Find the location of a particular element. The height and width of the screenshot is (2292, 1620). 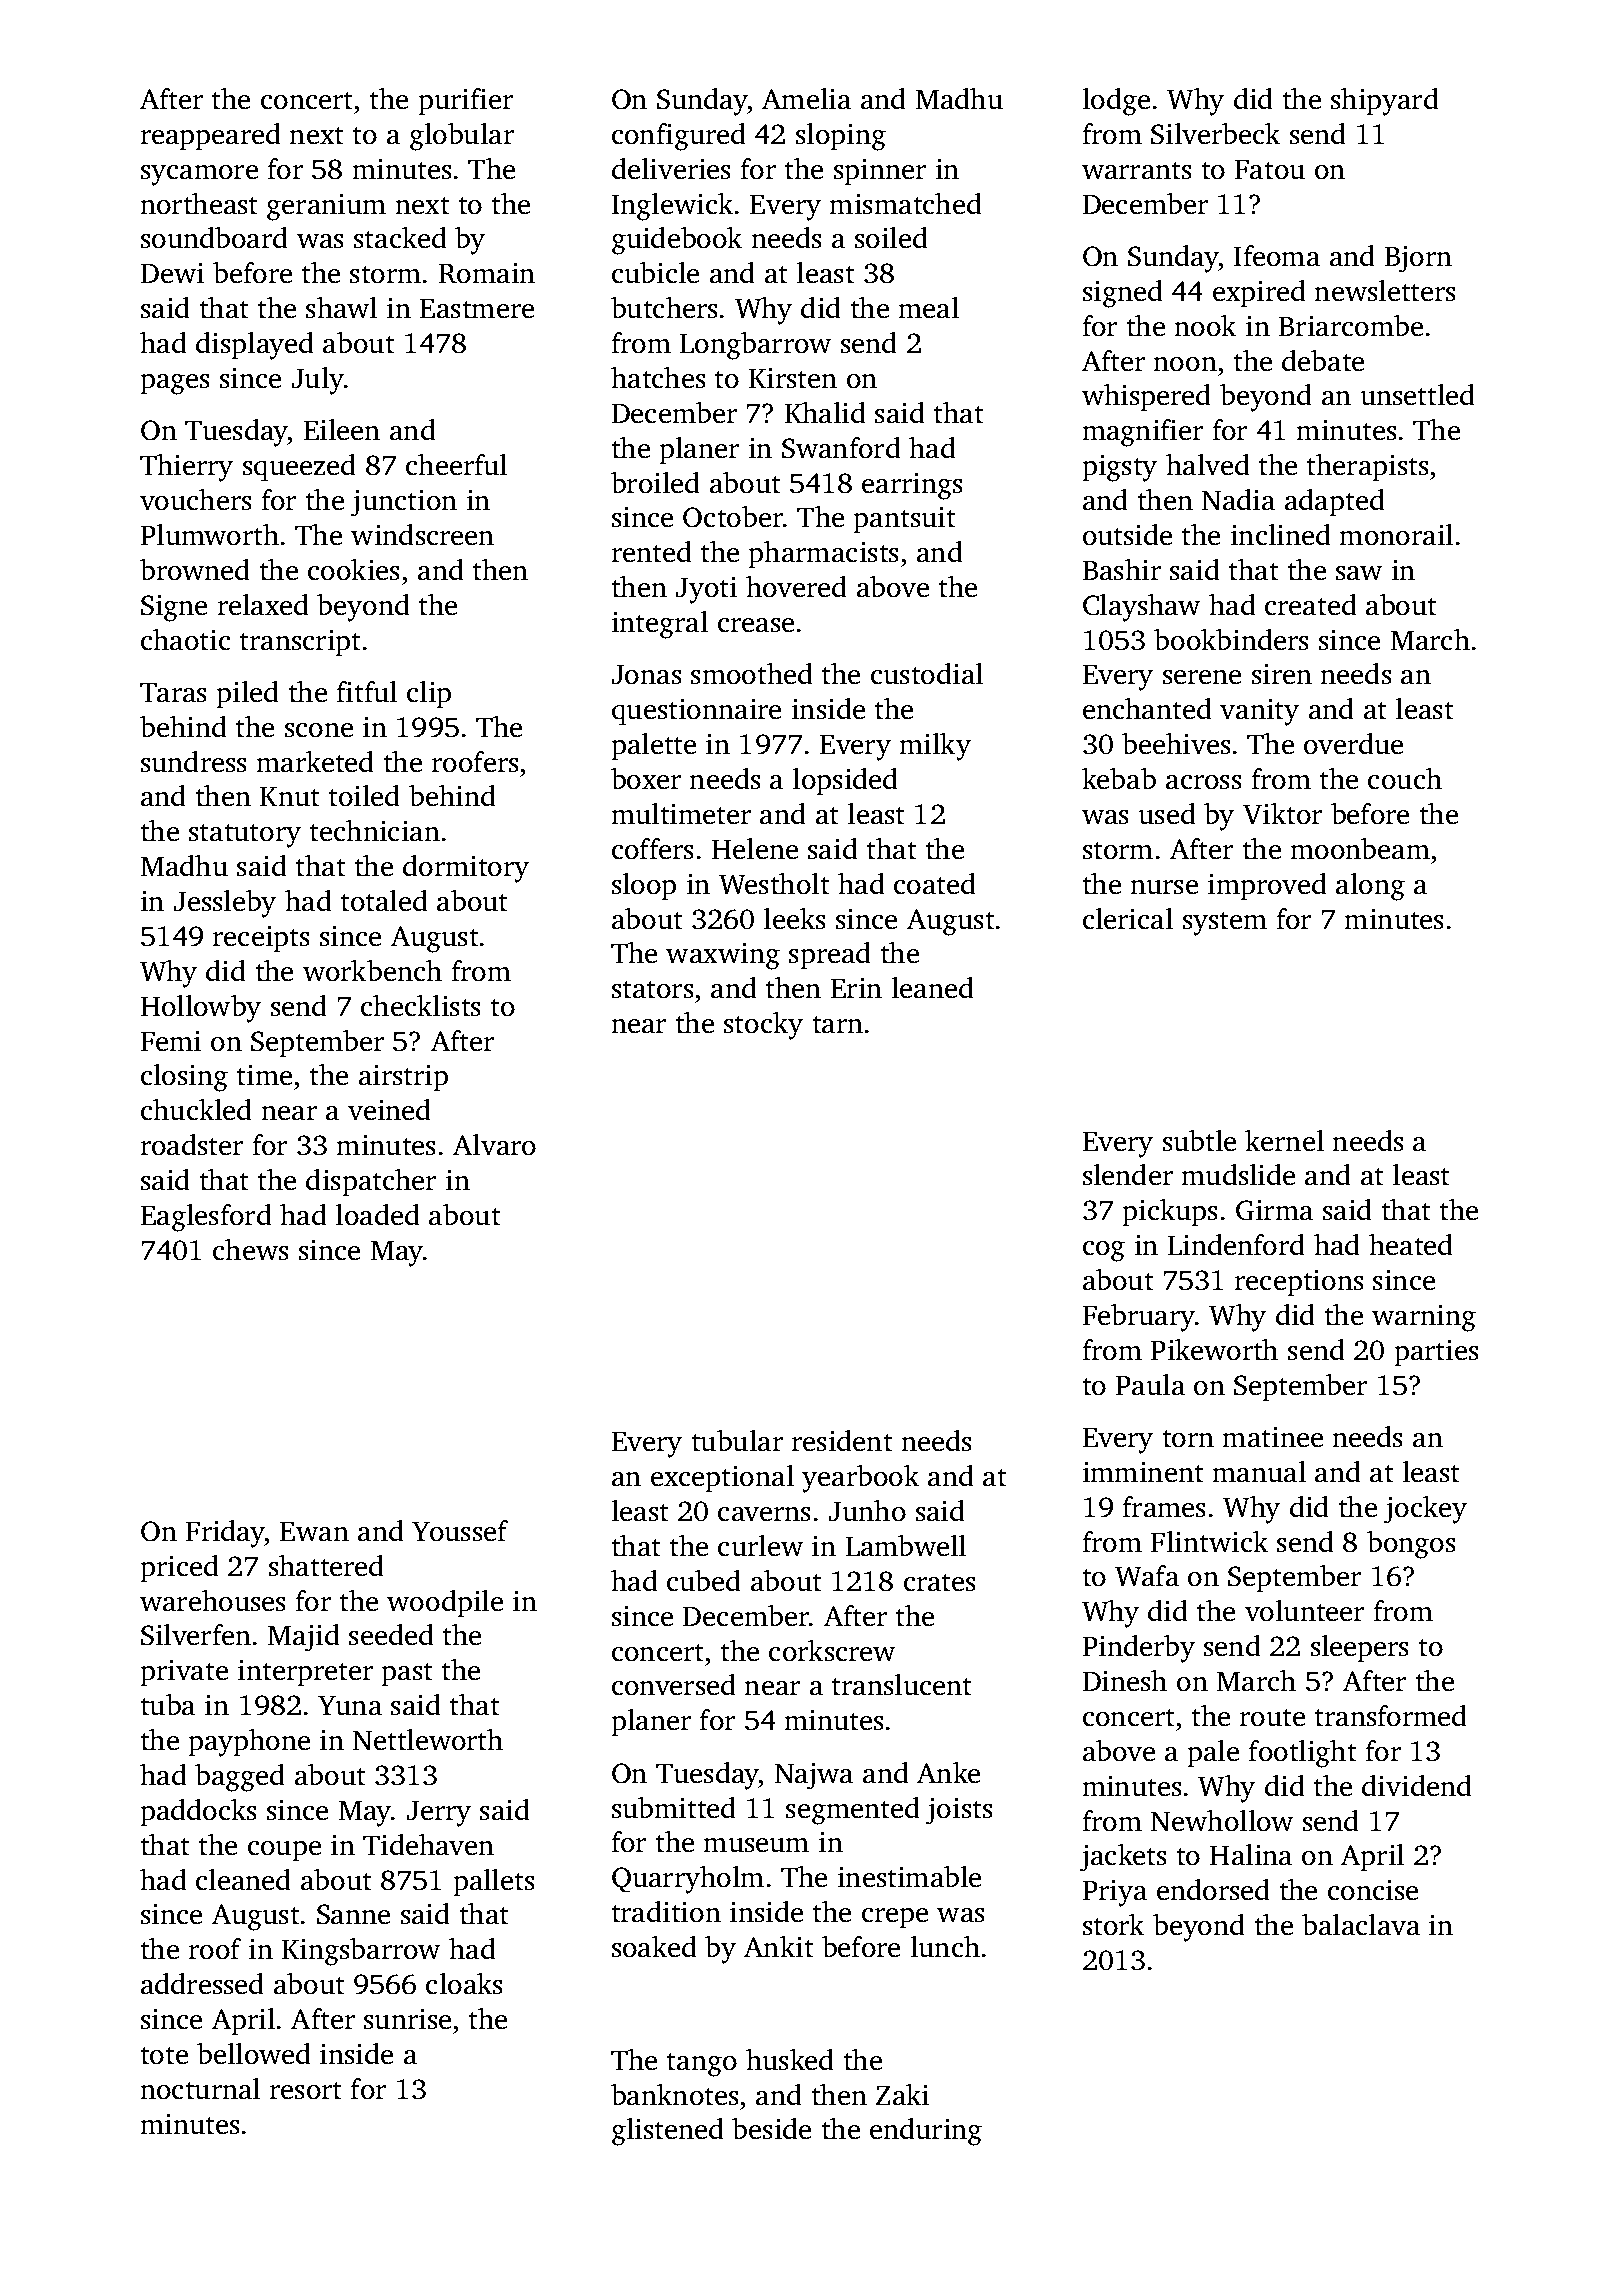

spinner is located at coordinates (880, 172).
